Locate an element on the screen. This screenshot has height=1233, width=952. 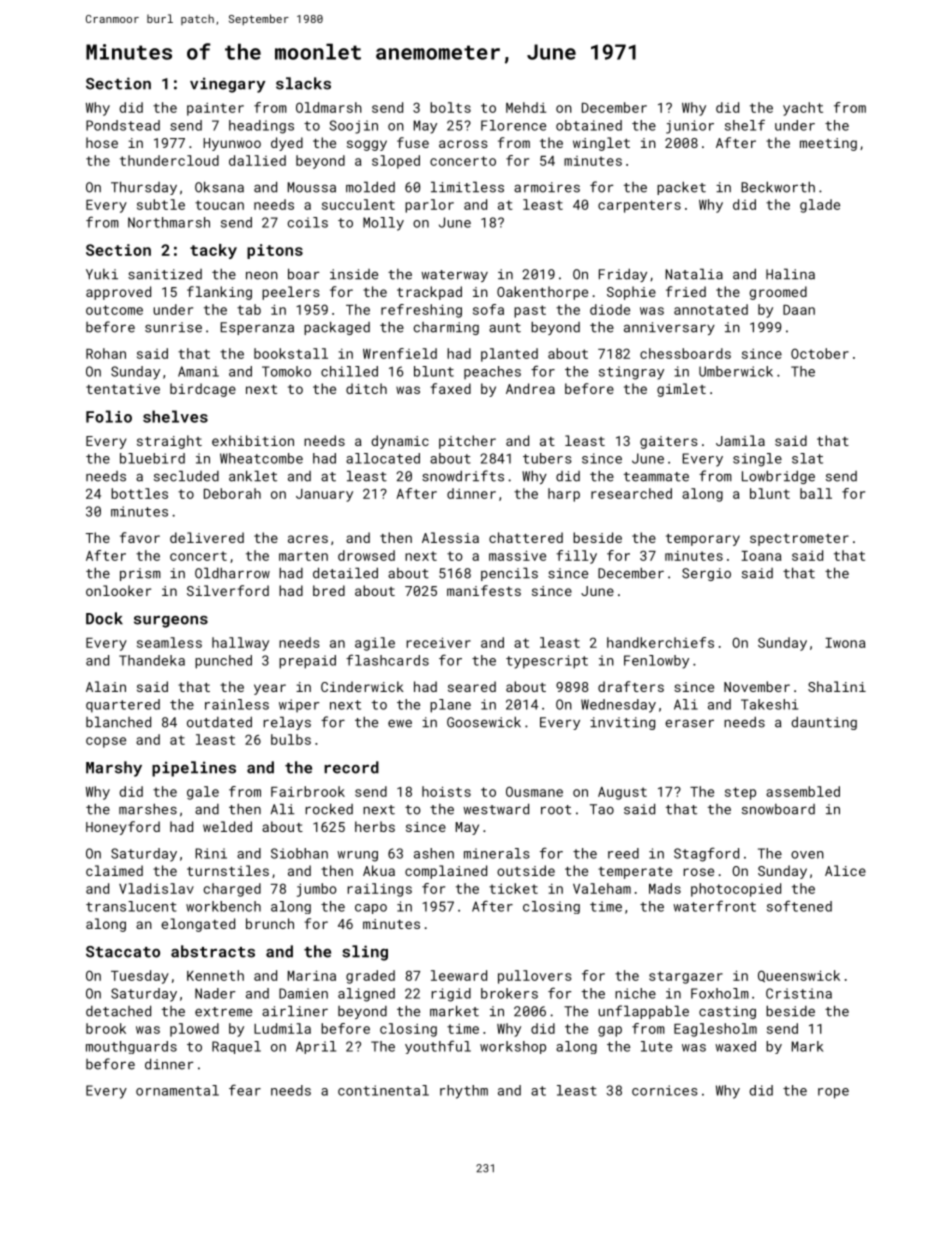
jumbo is located at coordinates (317, 890).
